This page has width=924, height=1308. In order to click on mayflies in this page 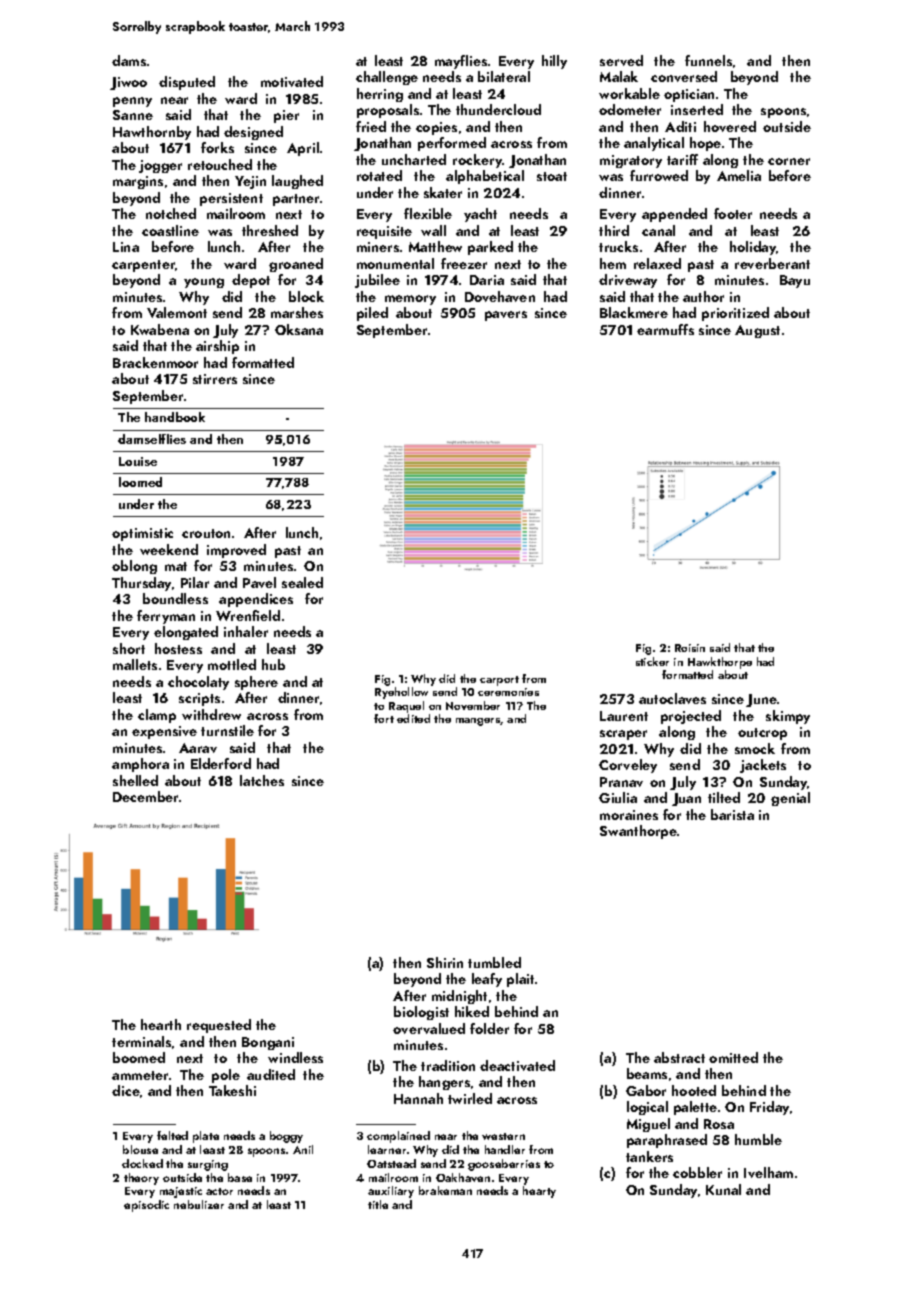, I will do `click(461, 62)`.
